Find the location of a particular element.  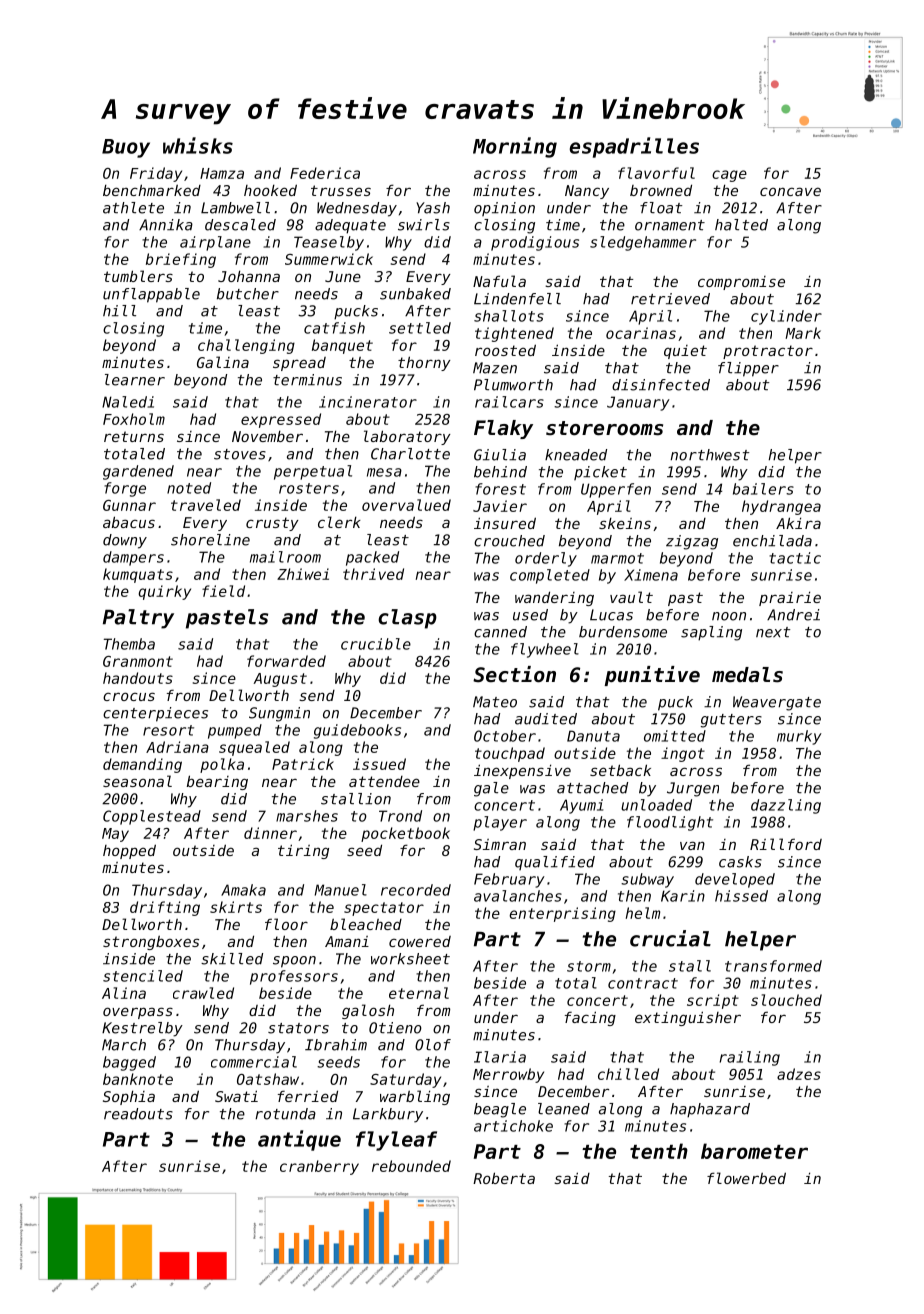

thorny is located at coordinates (424, 363).
